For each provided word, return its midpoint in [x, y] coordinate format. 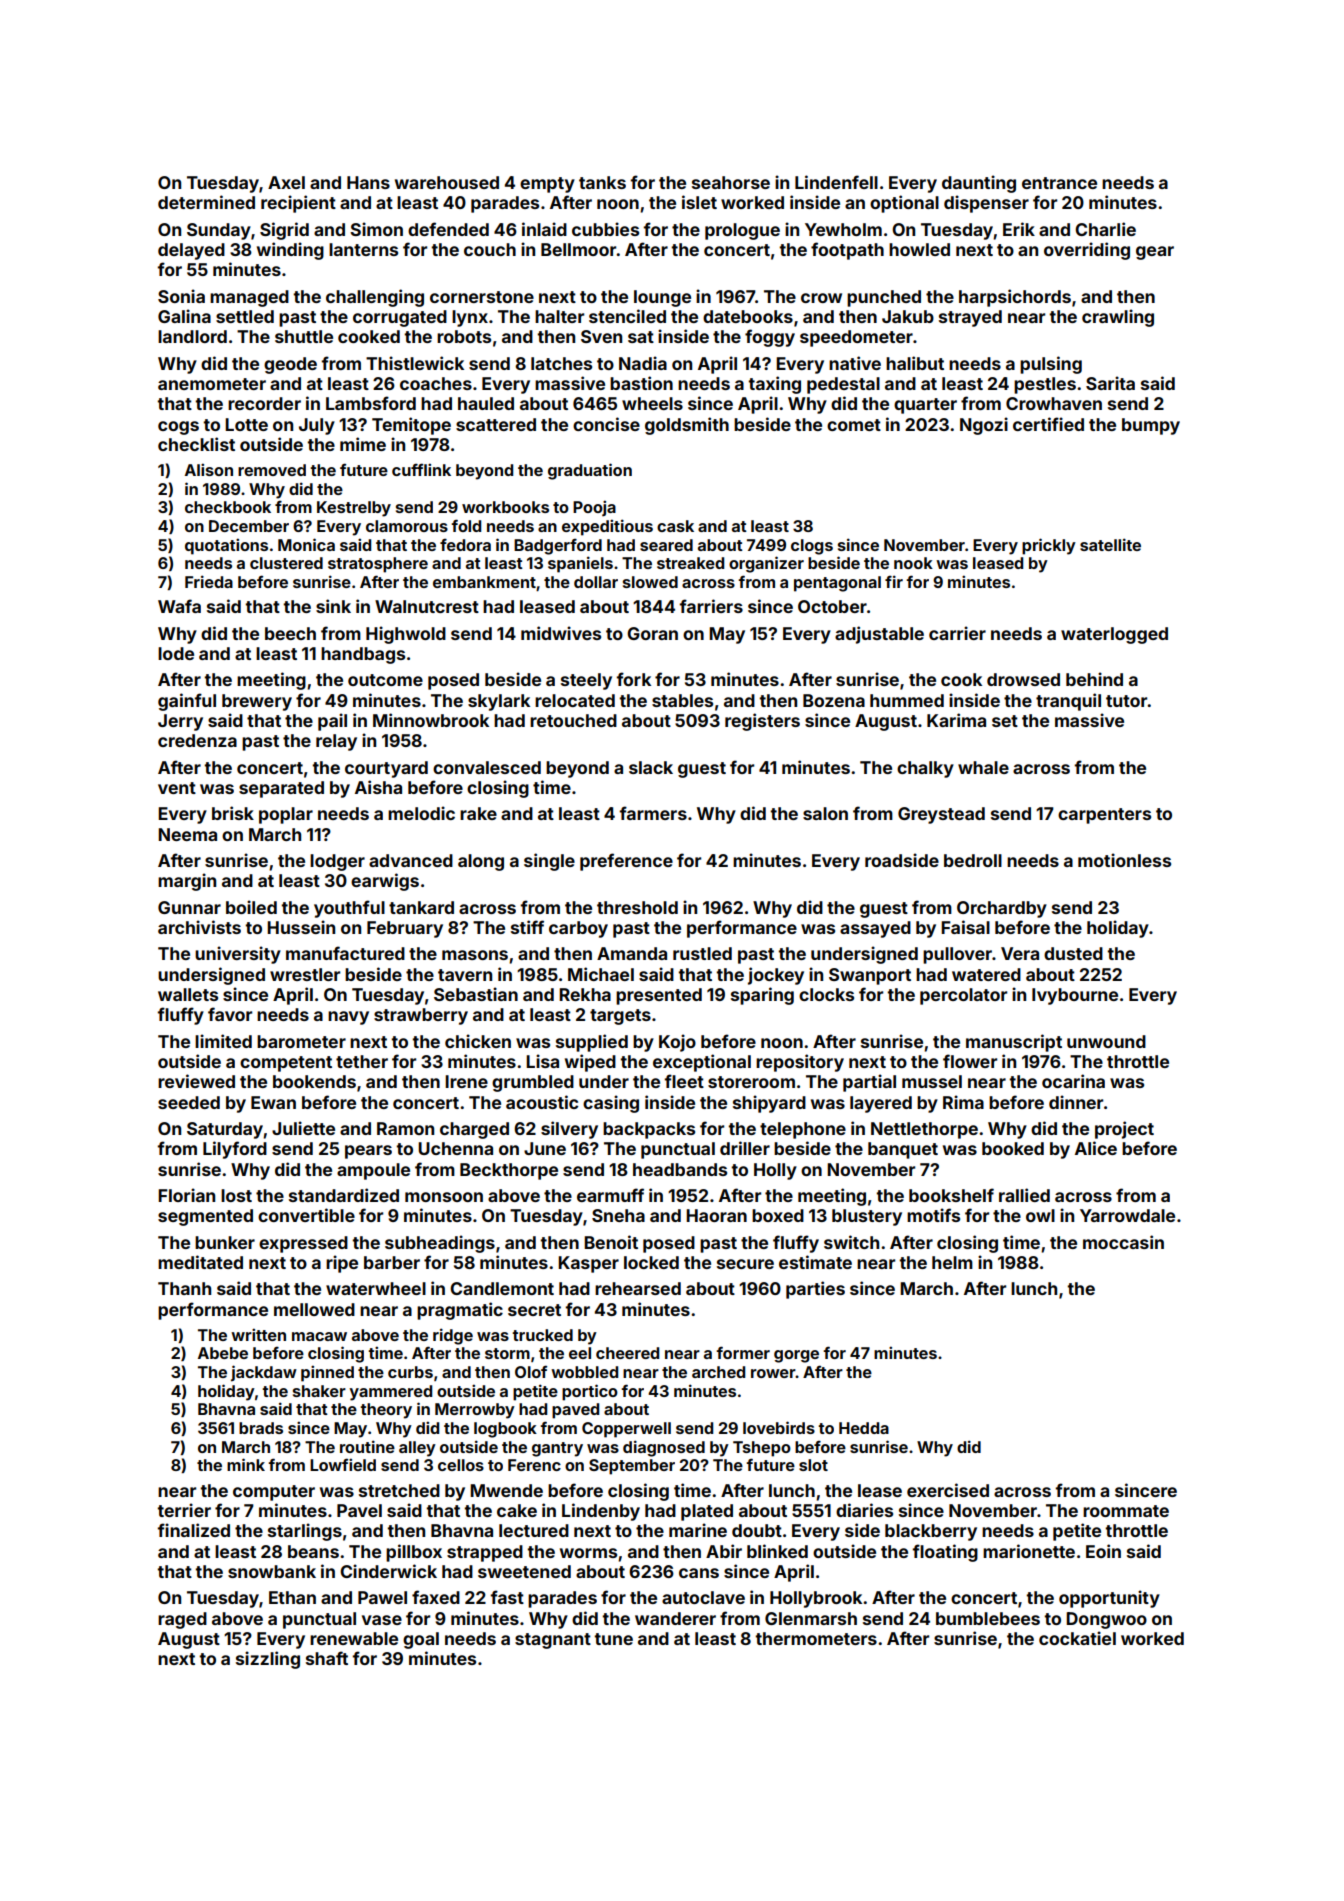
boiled [251, 907]
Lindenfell [836, 182]
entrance [1059, 183]
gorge [796, 1356]
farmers [653, 813]
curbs [410, 1372]
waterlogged [1114, 635]
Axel [286, 182]
